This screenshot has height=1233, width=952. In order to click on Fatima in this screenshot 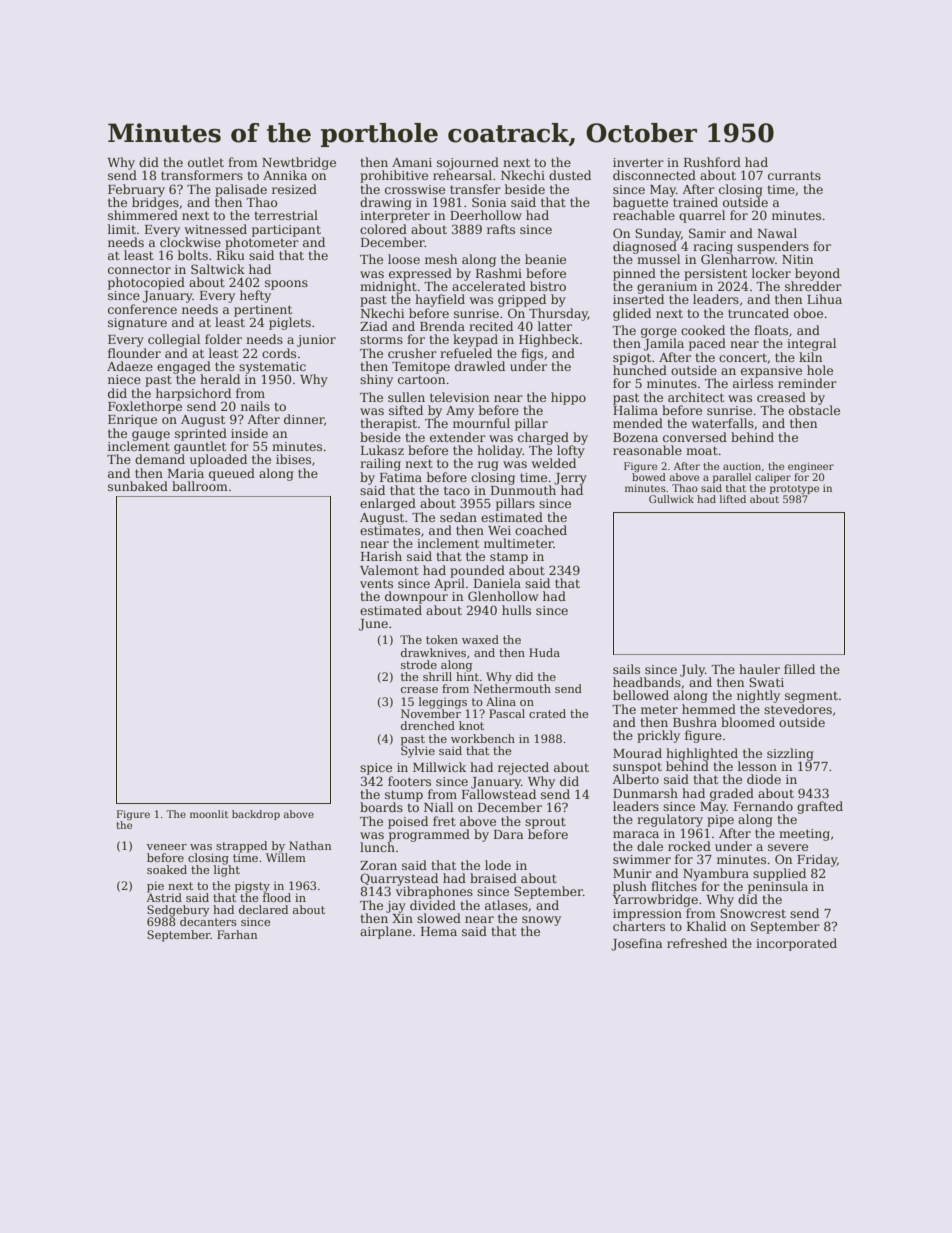, I will do `click(401, 477)`.
